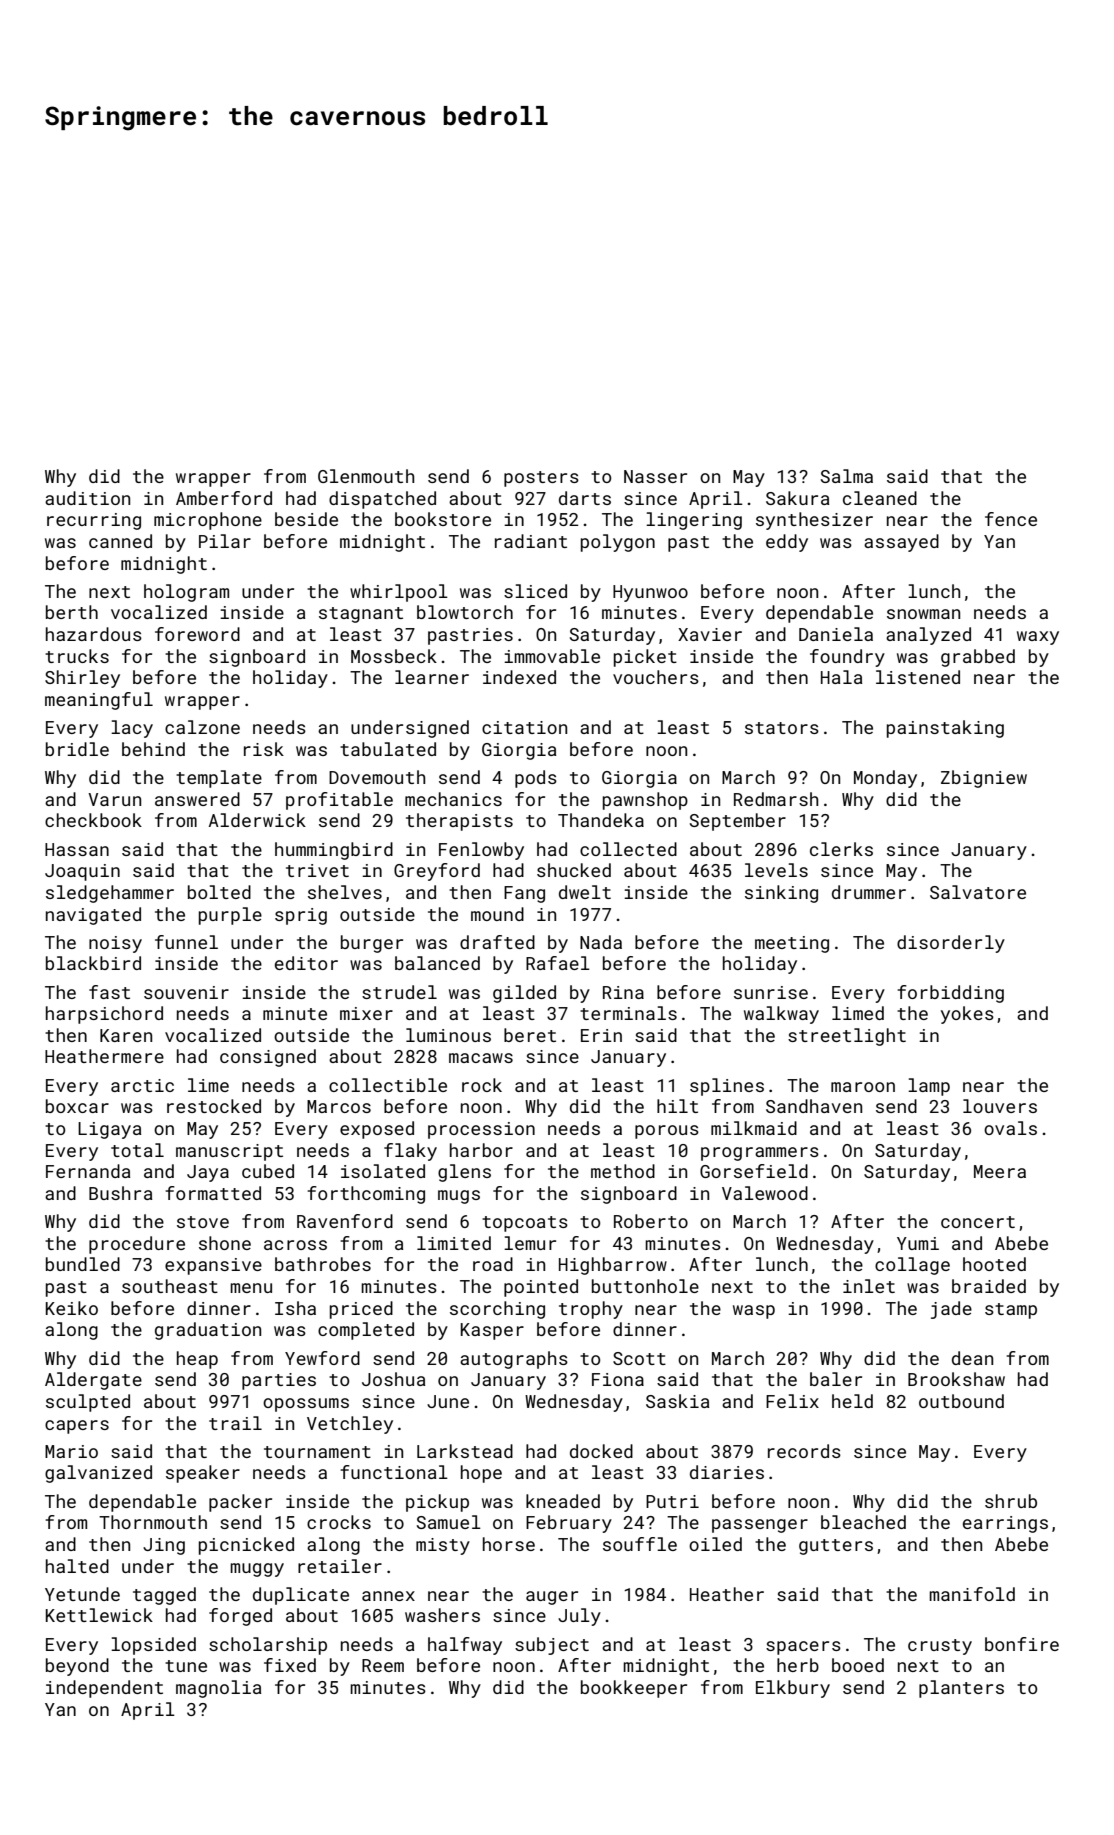 This image has width=1114, height=1835. I want to click on walkway, so click(781, 1015).
